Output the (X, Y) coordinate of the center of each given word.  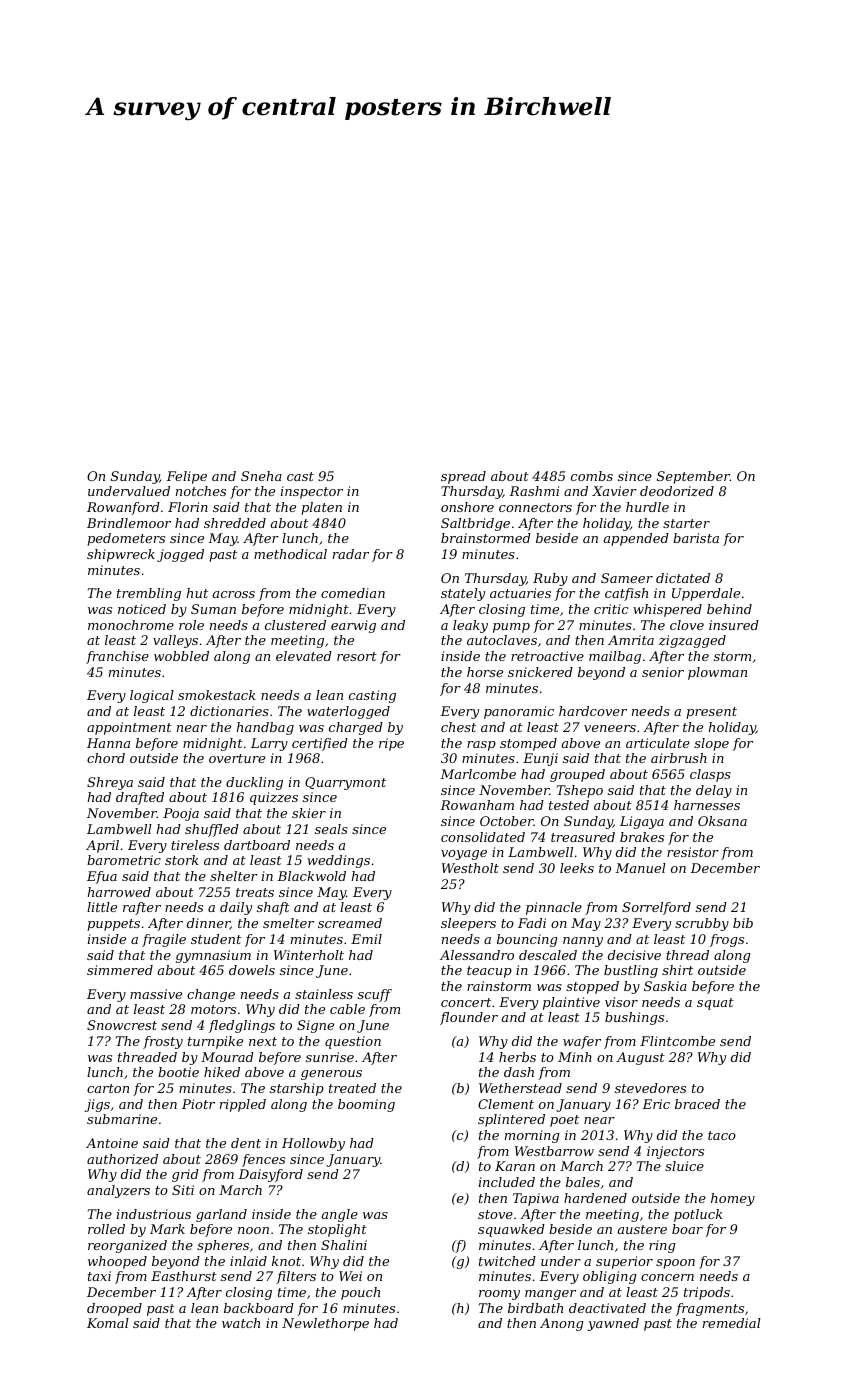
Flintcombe (677, 1041)
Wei (350, 1276)
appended (636, 539)
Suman (213, 609)
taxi (99, 1276)
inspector (312, 492)
